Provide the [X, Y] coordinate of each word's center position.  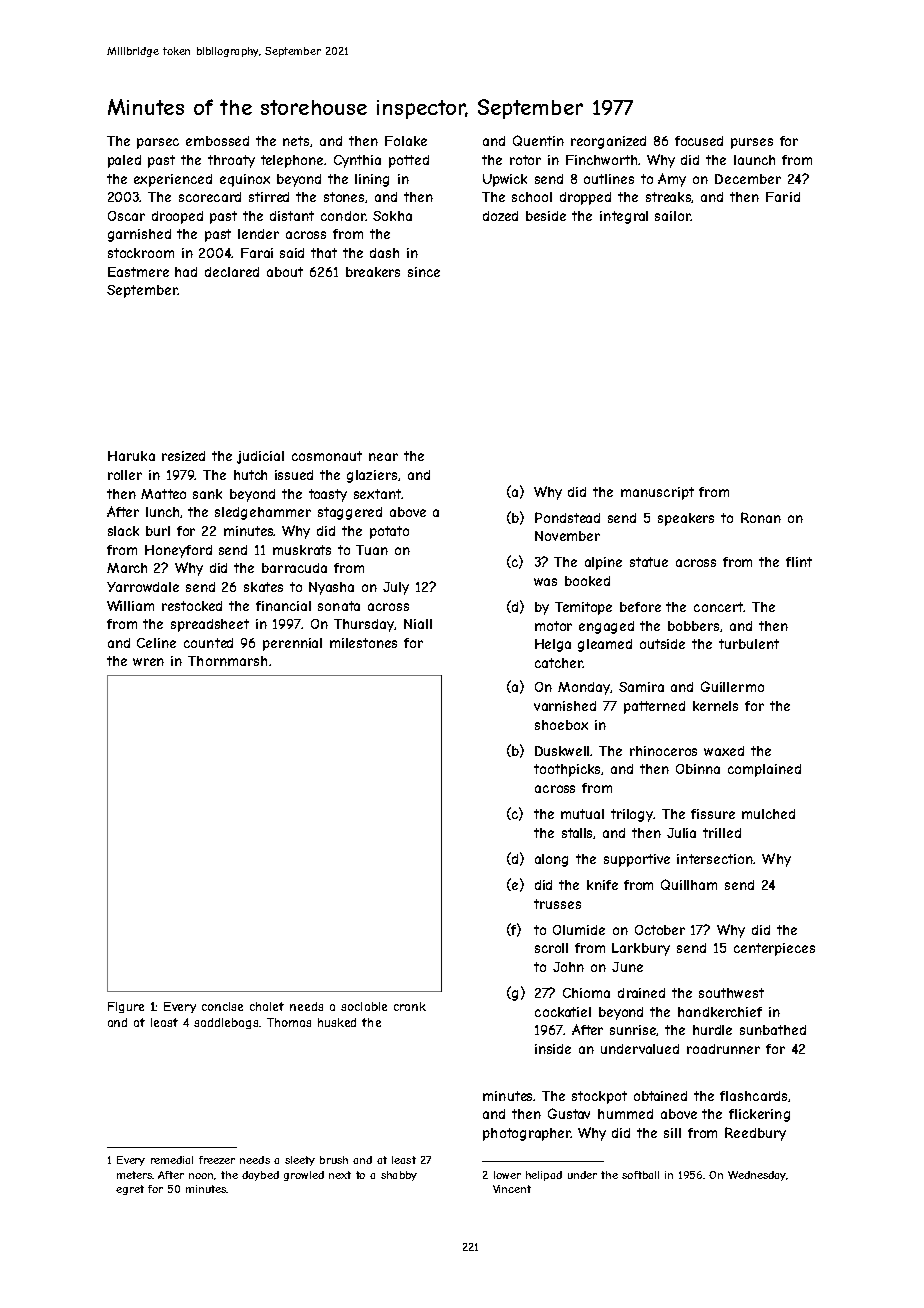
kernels [715, 706]
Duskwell [563, 751]
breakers [373, 272]
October [660, 930]
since [424, 272]
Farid [783, 197]
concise [222, 1006]
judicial [260, 457]
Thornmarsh [227, 661]
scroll [551, 948]
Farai [257, 253]
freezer [217, 1160]
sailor [673, 216]
